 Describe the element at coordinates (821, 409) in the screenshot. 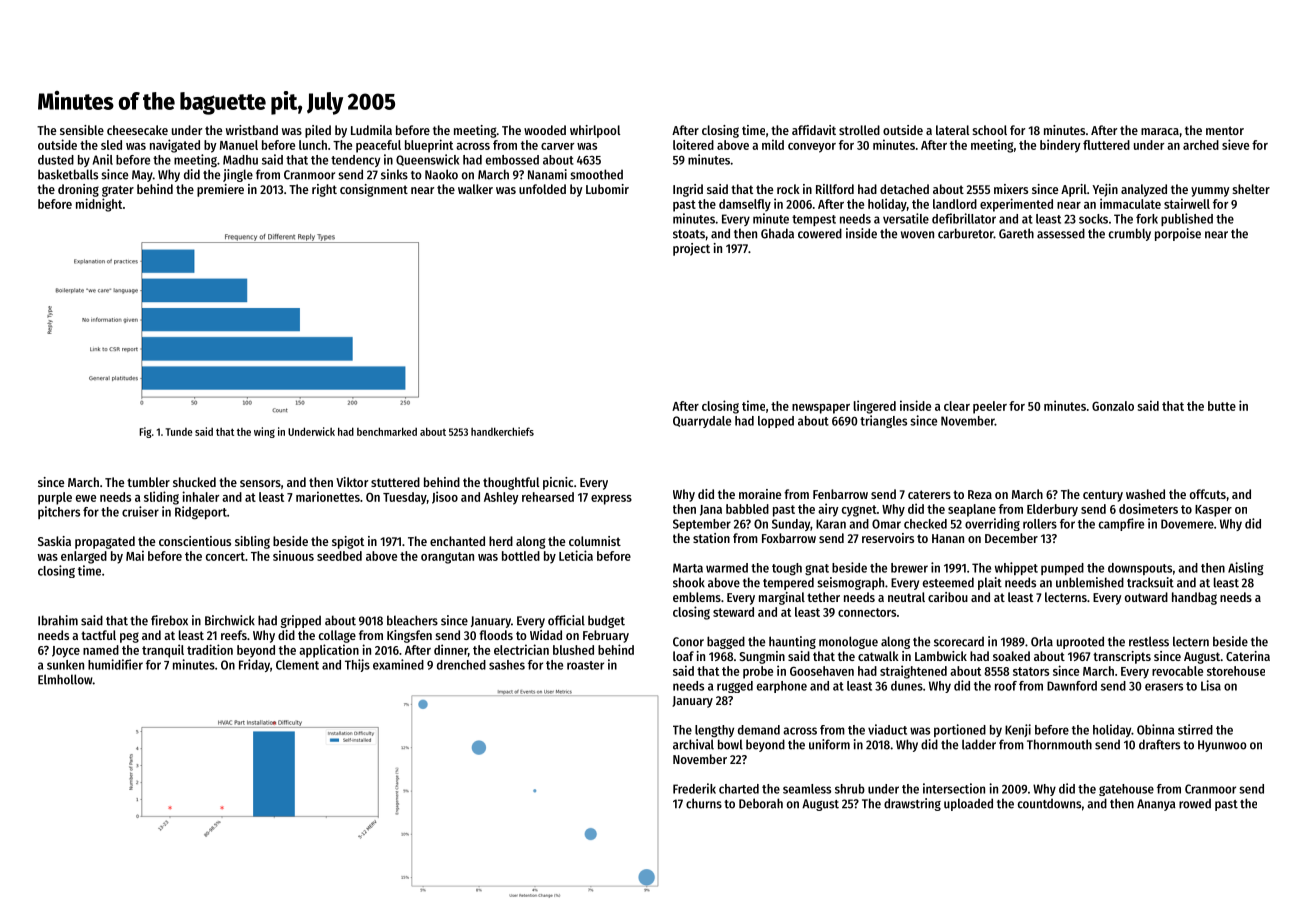

I see `newspaper` at that location.
